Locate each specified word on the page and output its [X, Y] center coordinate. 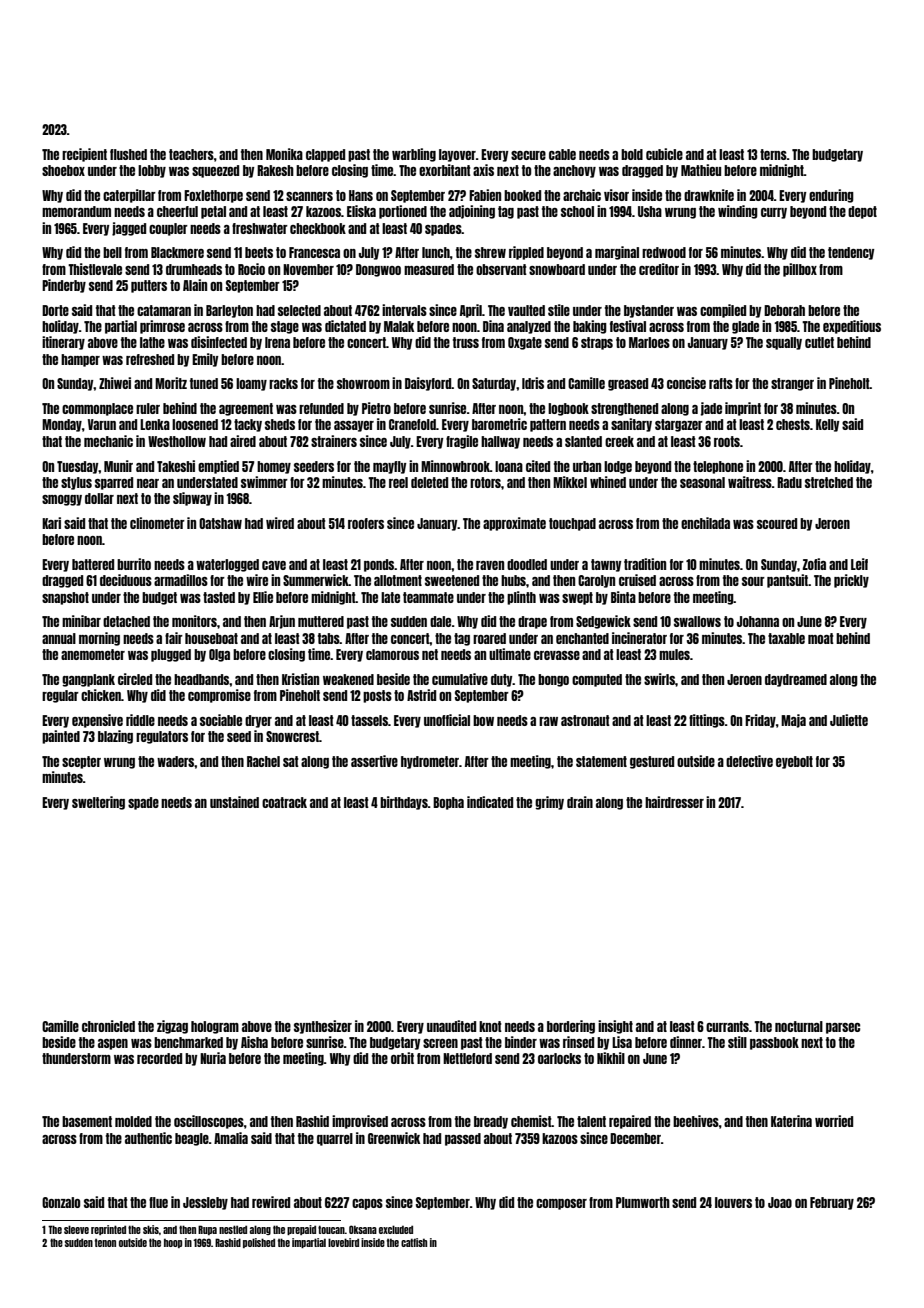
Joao [780, 1202]
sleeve [76, 1229]
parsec [843, 1028]
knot [490, 1026]
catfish [414, 1242]
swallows [697, 621]
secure [528, 155]
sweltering [98, 803]
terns [773, 154]
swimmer [264, 482]
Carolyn [596, 581]
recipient [84, 155]
